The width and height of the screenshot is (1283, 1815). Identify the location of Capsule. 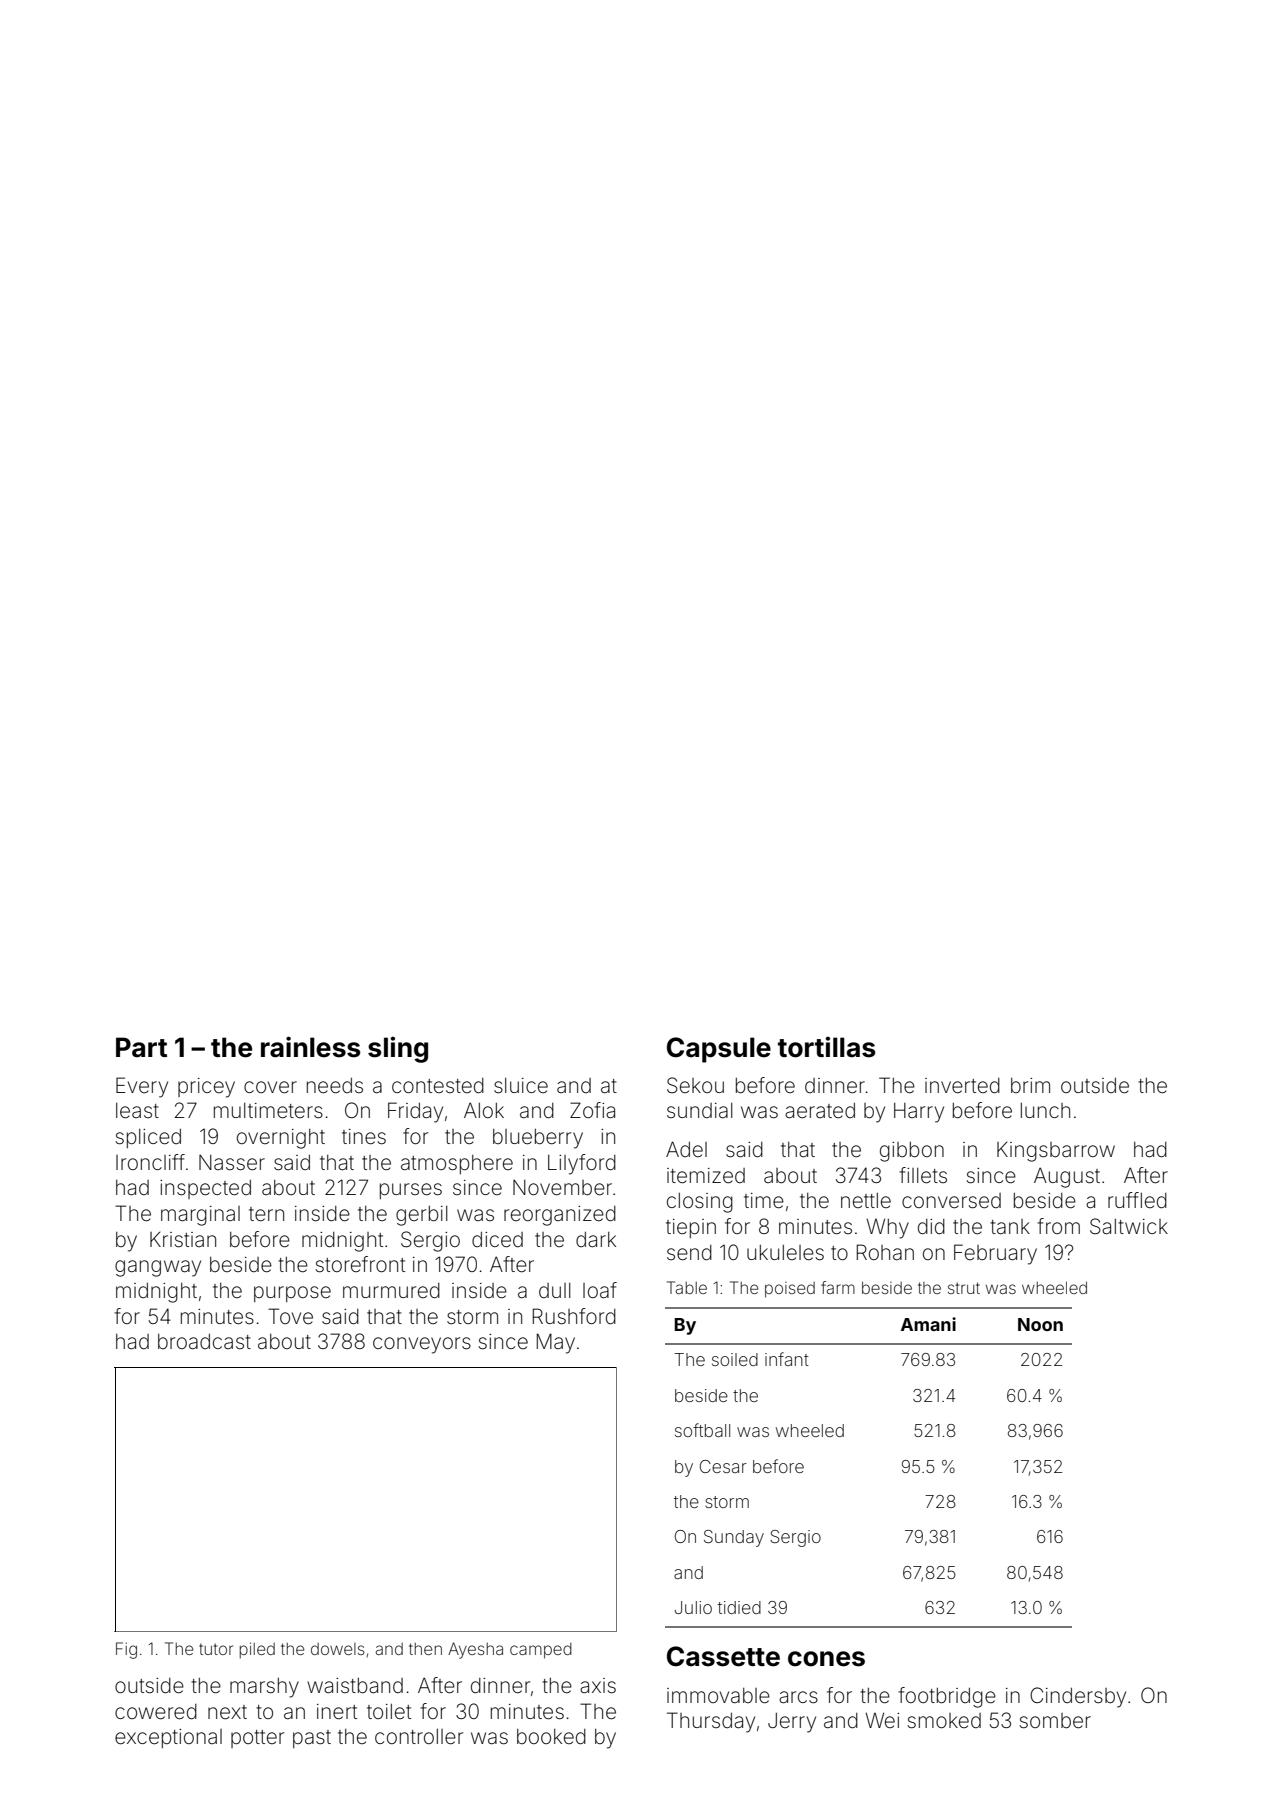
(719, 1050).
